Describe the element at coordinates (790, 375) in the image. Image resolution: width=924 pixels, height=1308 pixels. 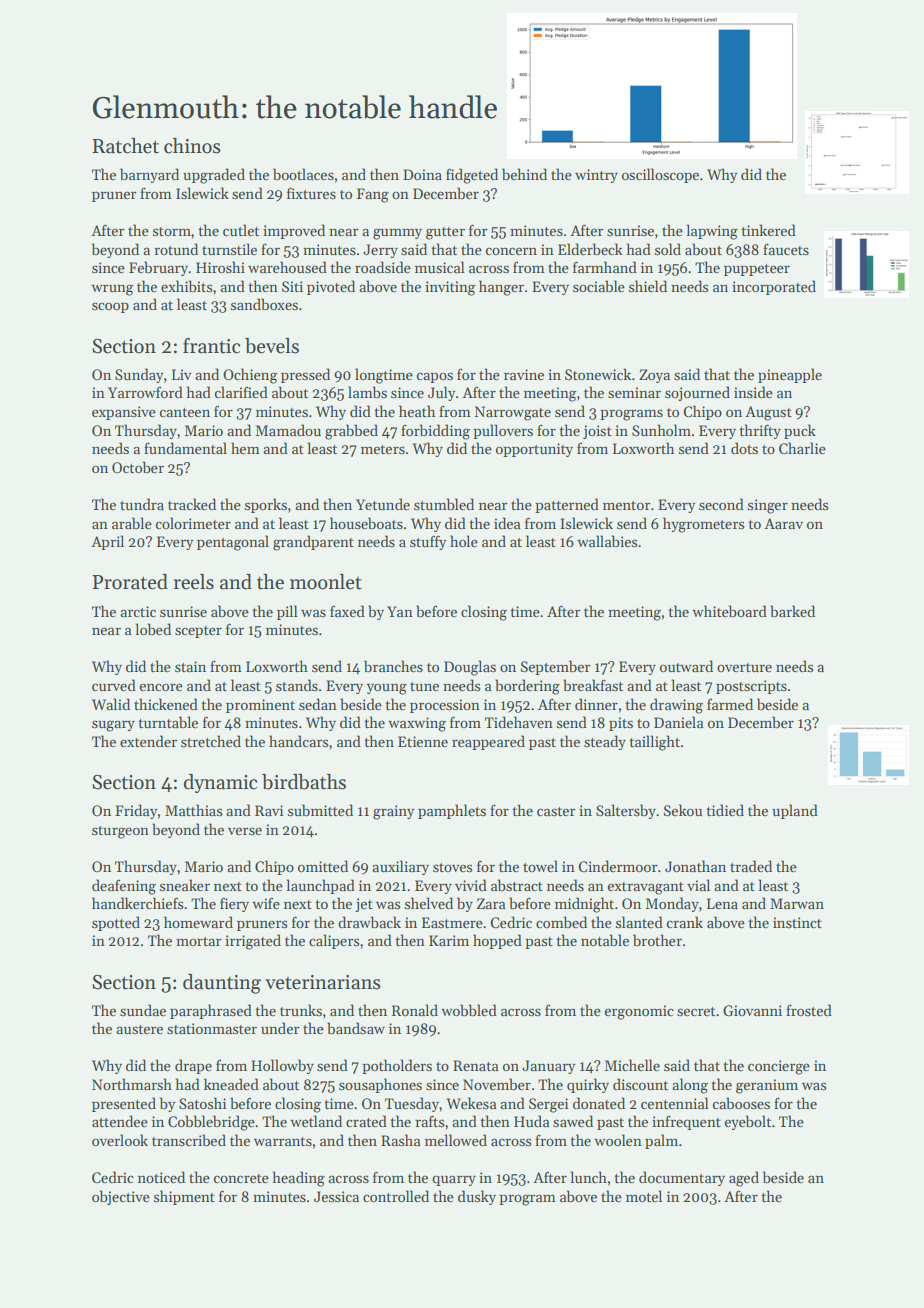
I see `pineapple` at that location.
